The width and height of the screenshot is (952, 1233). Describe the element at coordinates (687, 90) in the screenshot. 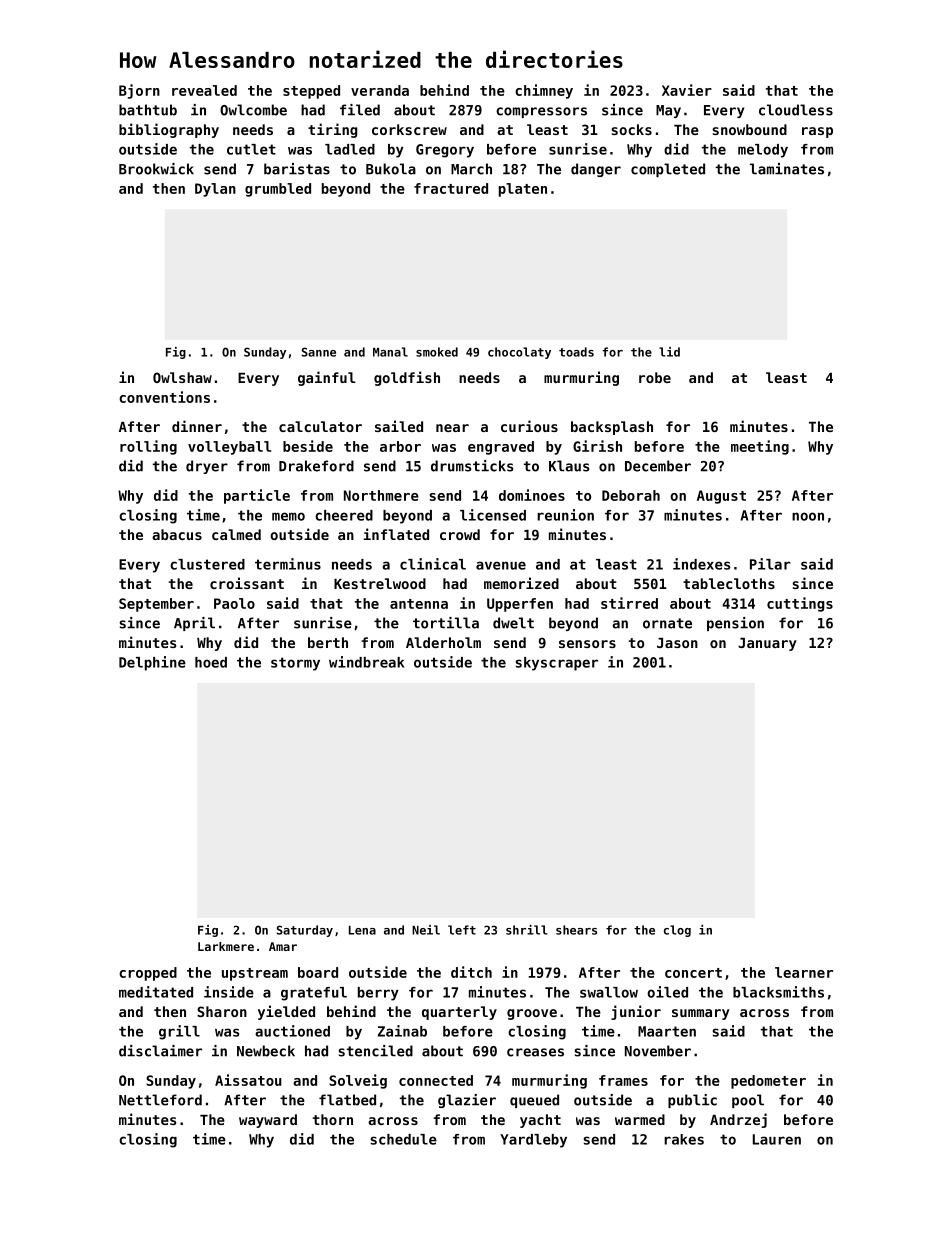

I see `Xavier` at that location.
